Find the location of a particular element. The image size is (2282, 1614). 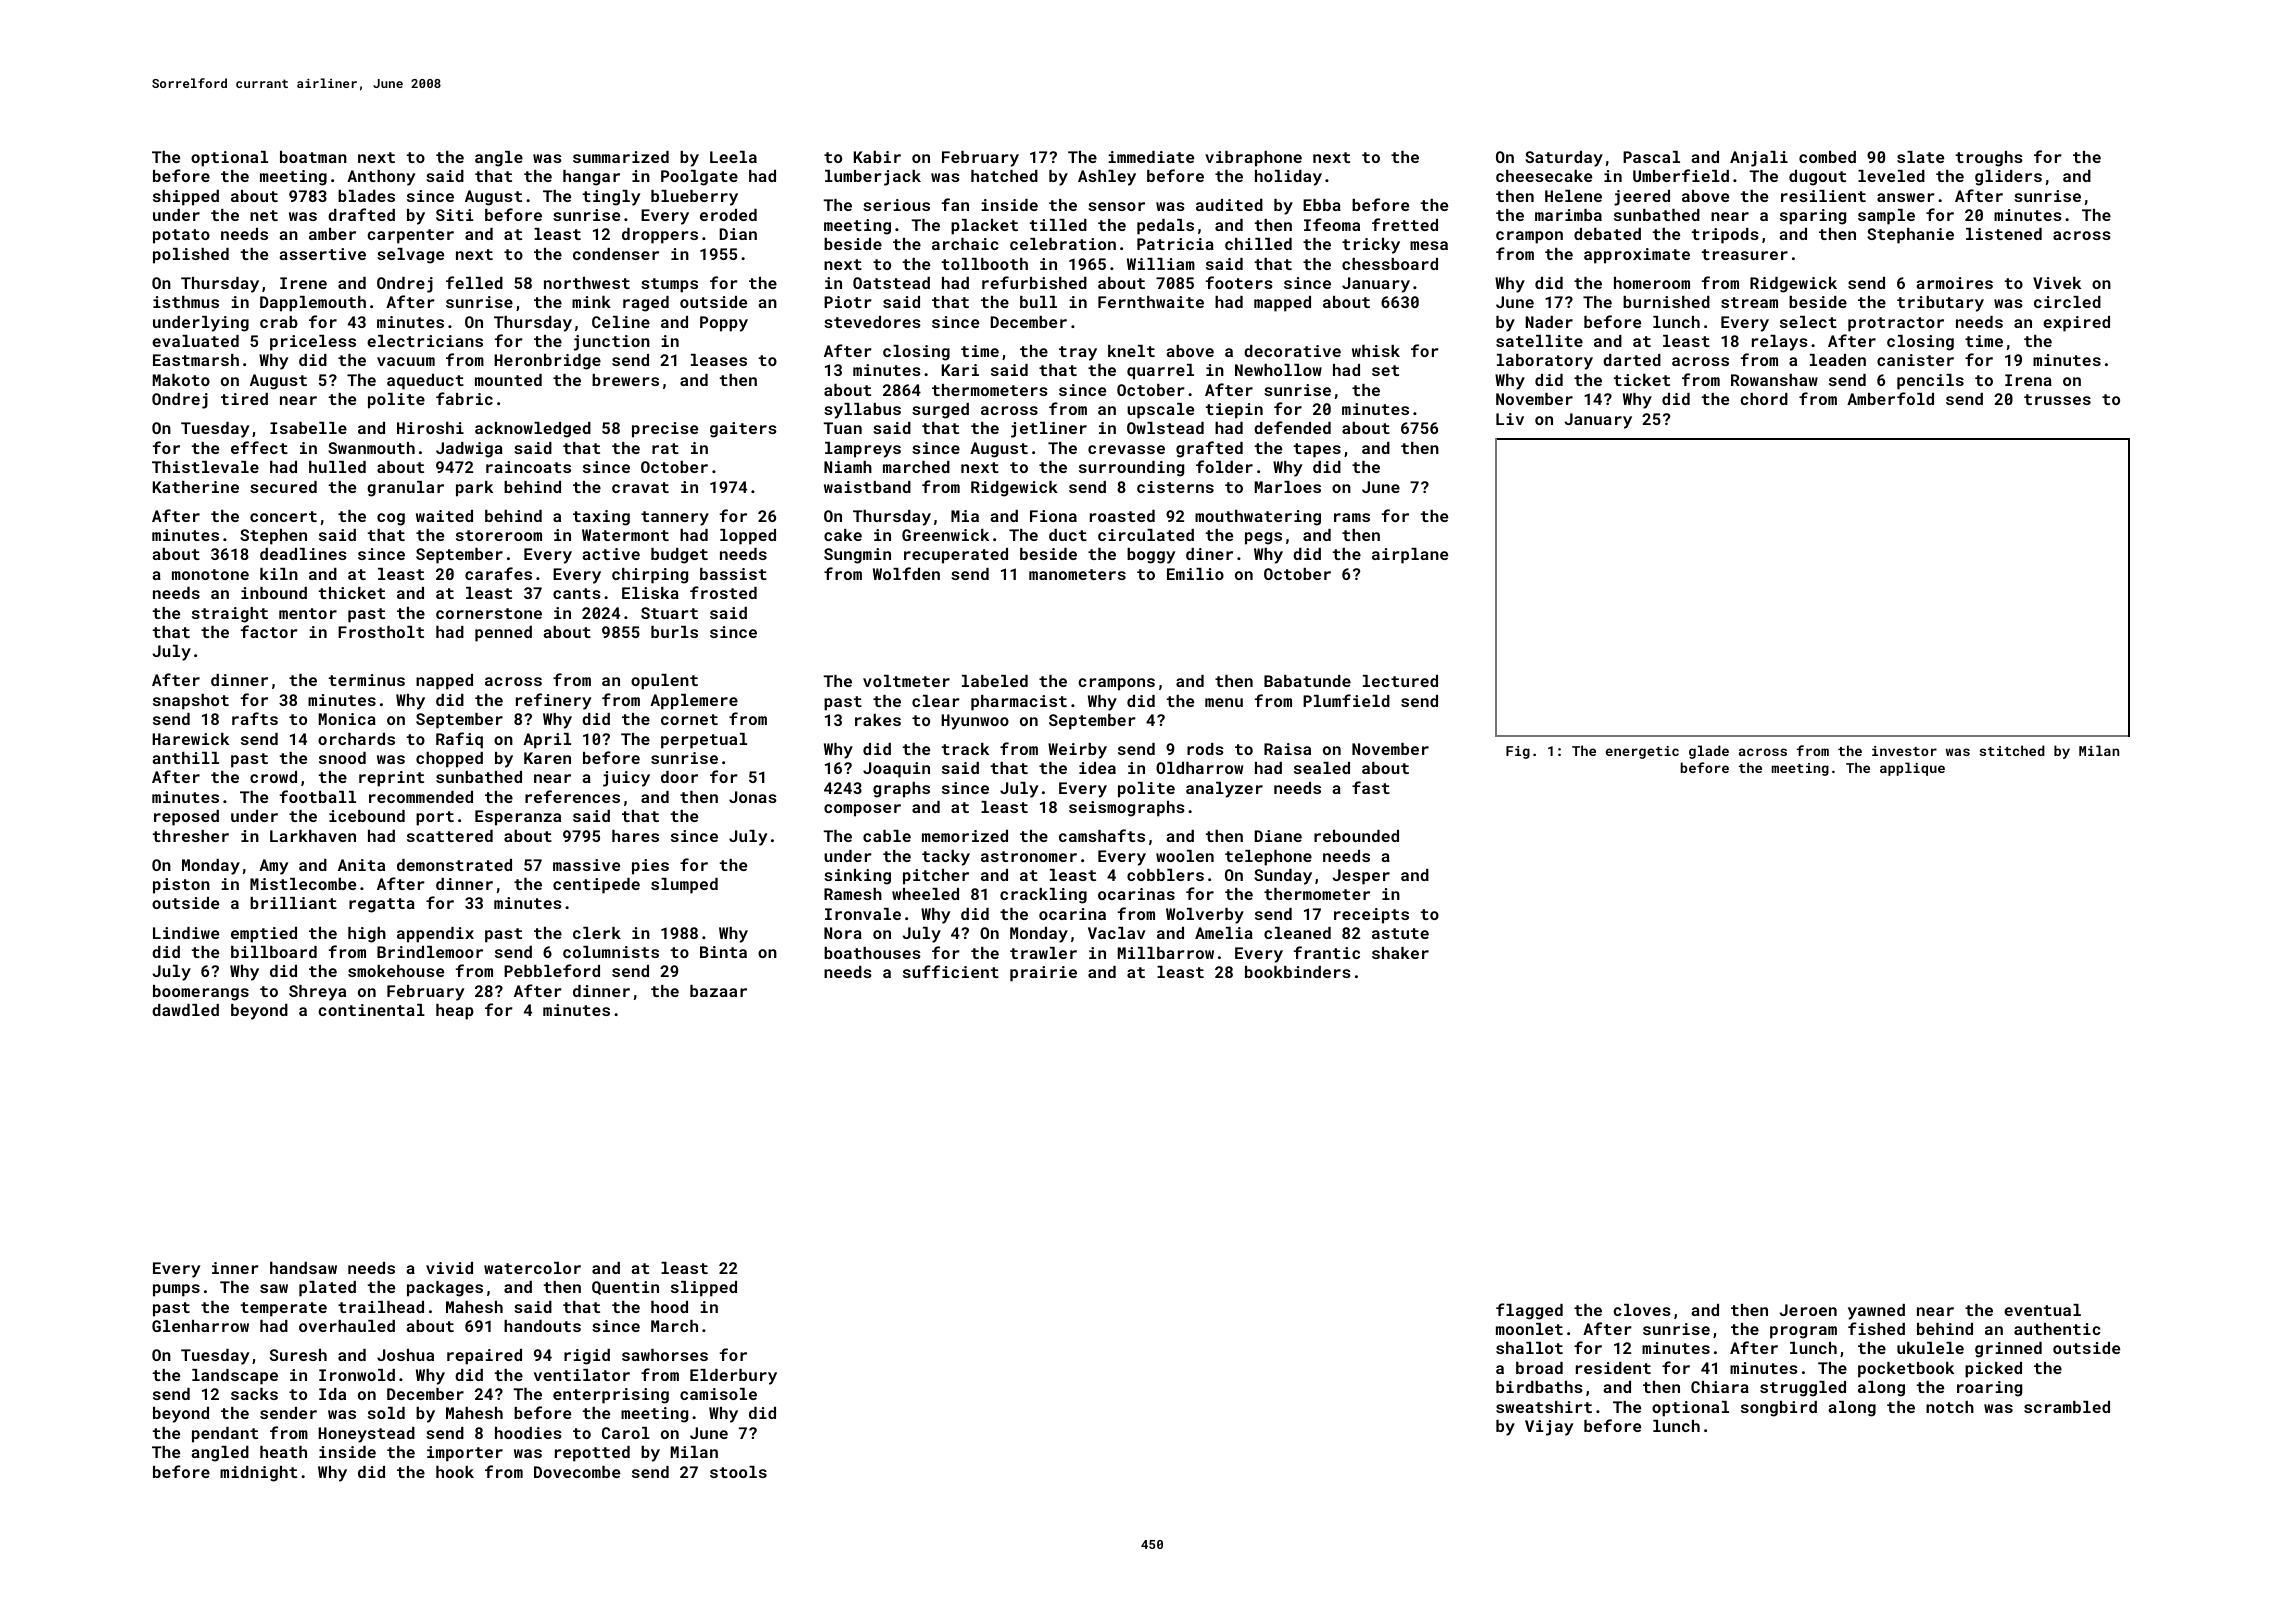

tray is located at coordinates (1078, 353).
